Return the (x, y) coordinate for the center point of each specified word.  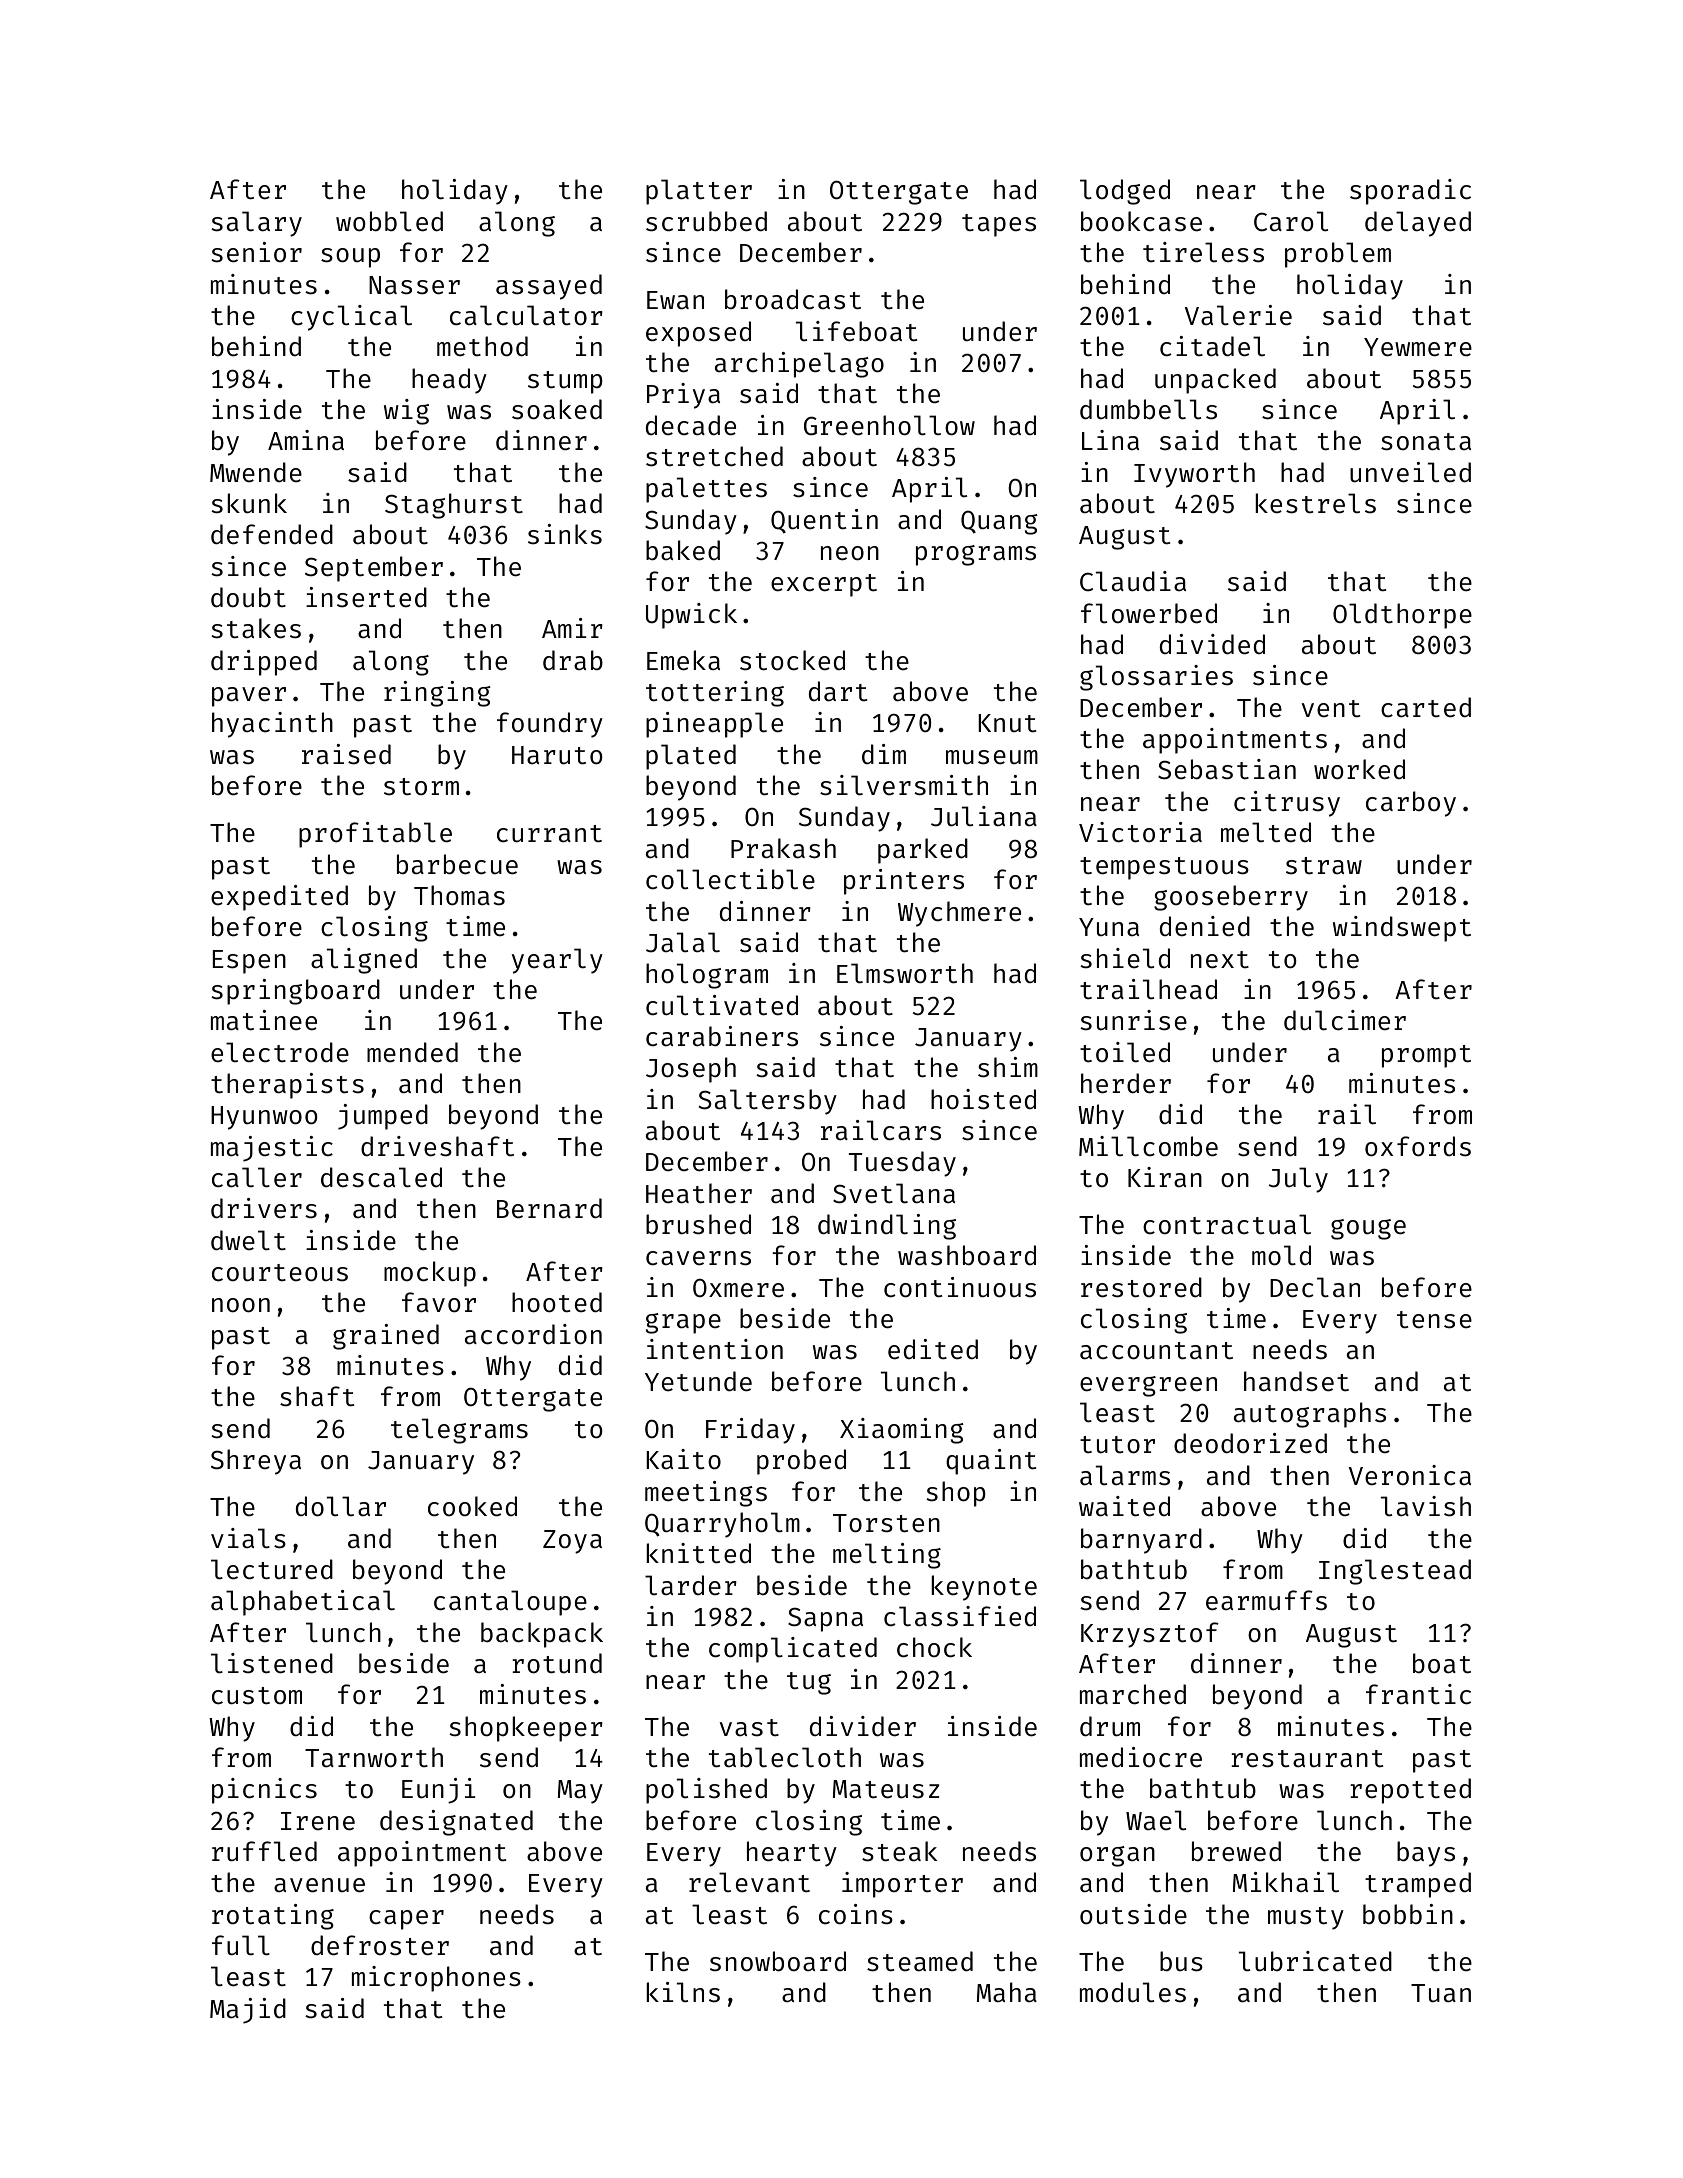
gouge (1368, 1229)
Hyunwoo (264, 1118)
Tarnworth (374, 1757)
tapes (999, 225)
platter (699, 192)
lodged (1125, 192)
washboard (967, 1255)
